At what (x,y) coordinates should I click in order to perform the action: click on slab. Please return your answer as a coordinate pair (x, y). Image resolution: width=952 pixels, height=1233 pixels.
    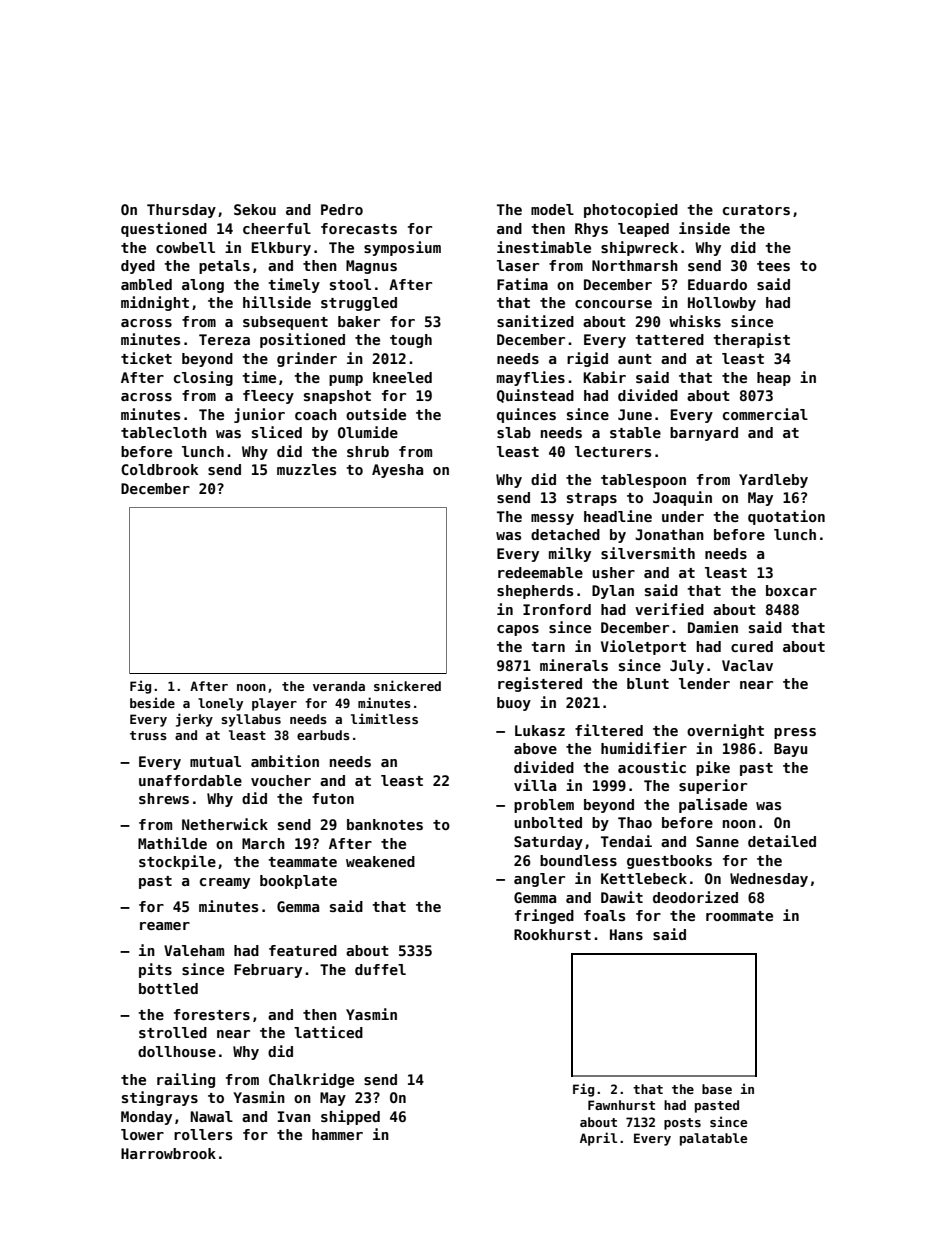
    Looking at the image, I should click on (514, 432).
